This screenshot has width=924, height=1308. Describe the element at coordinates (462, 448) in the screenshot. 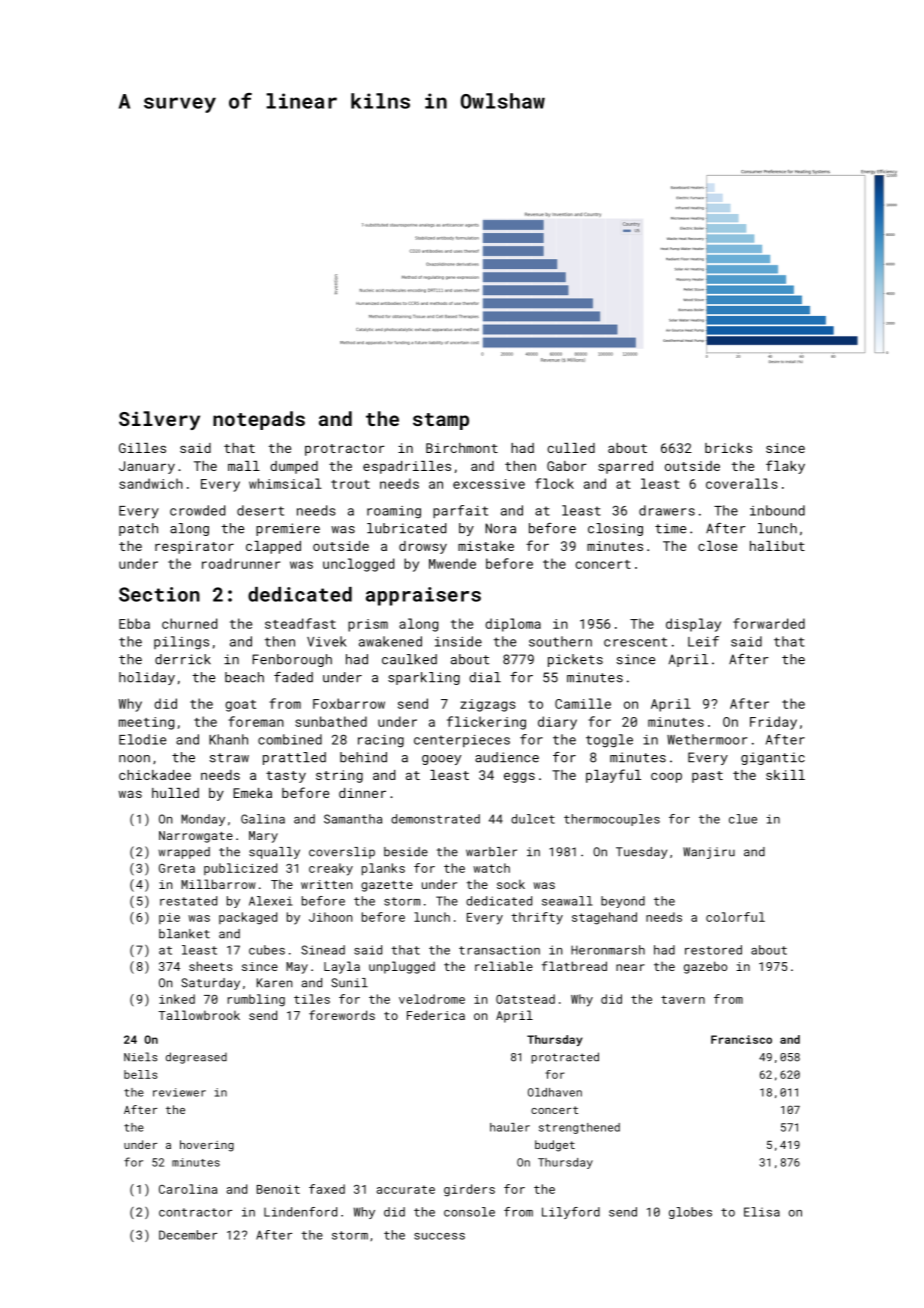

I see `Birchmont` at that location.
